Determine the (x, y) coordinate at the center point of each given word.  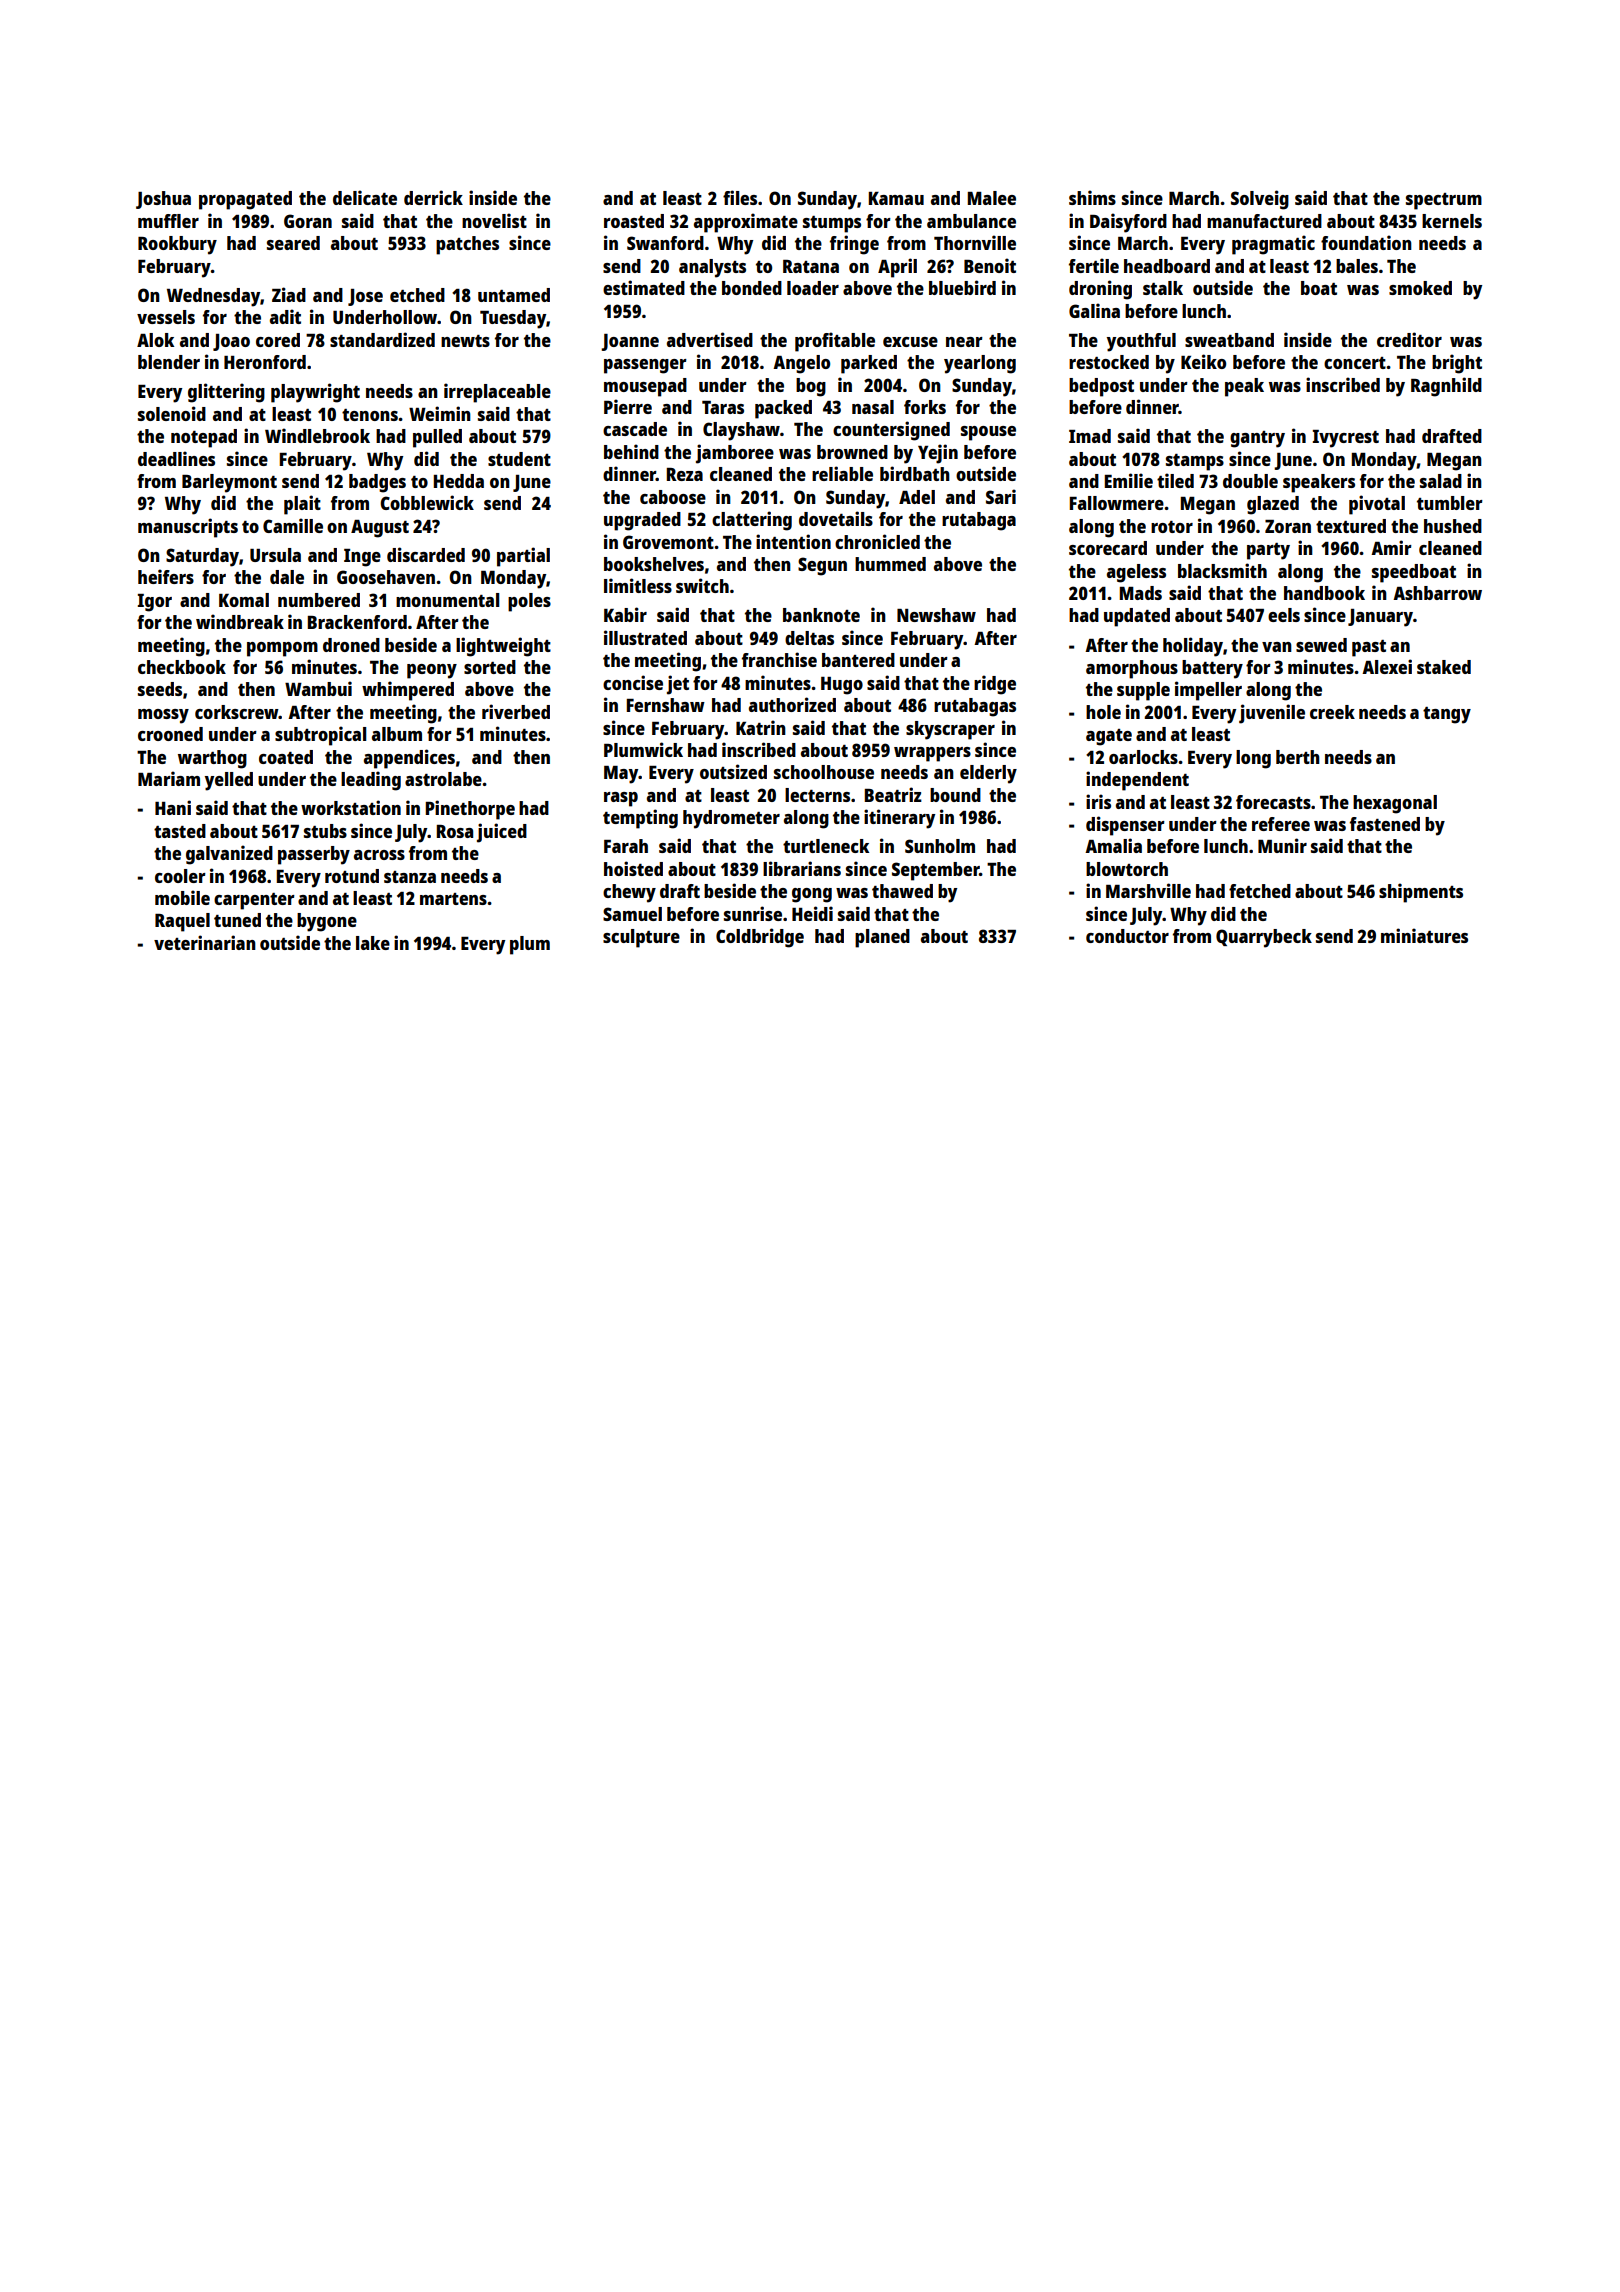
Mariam (169, 778)
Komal (244, 600)
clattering (752, 521)
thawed (902, 891)
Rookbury (177, 245)
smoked (1420, 288)
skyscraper (950, 730)
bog (811, 387)
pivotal (1377, 505)
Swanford (665, 243)
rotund (352, 876)
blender (169, 362)
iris (1098, 801)
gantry (1257, 439)
